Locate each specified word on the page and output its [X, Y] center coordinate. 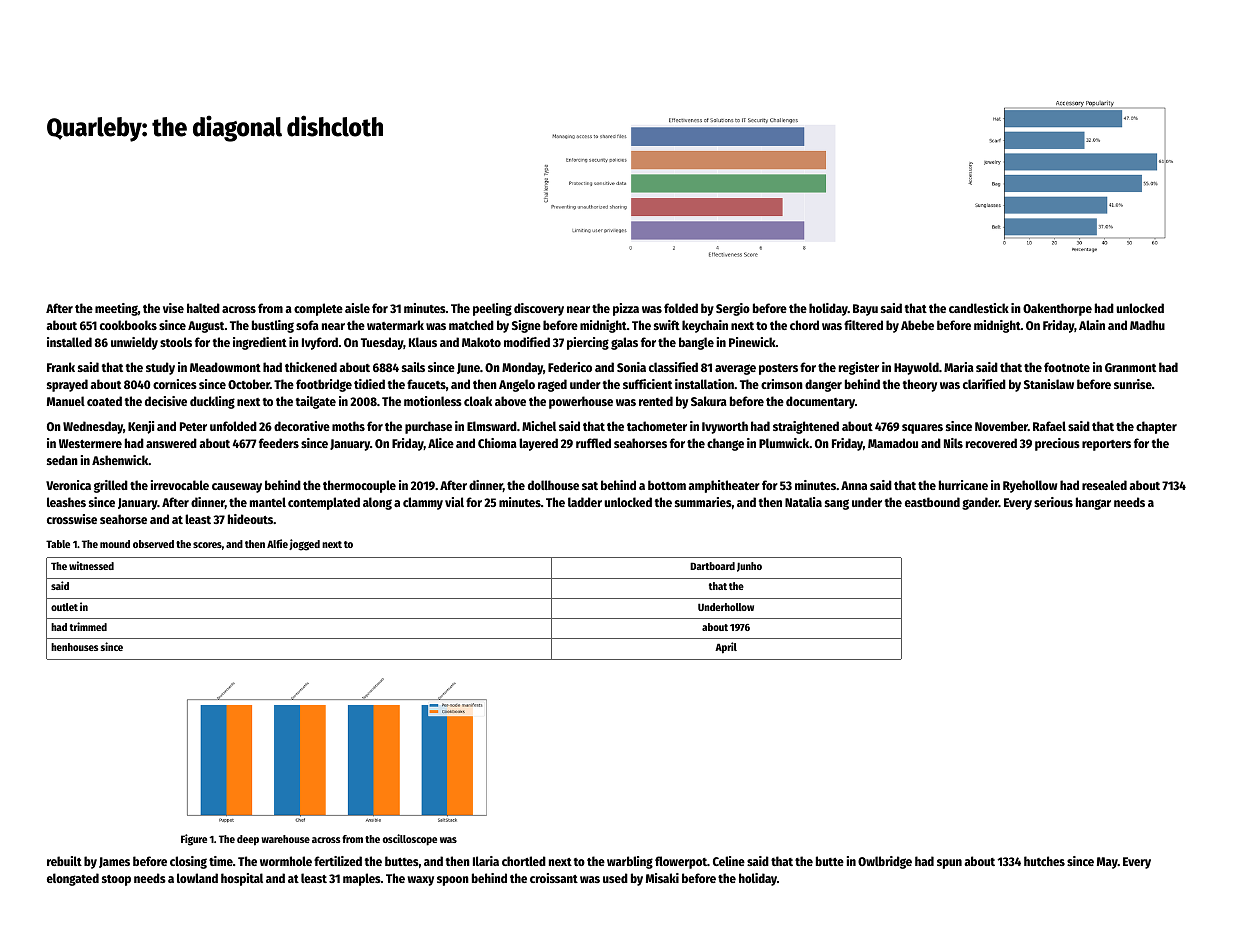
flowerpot [681, 862]
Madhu [1147, 325]
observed [153, 544]
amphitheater [724, 486]
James [114, 862]
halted [203, 308]
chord [804, 325]
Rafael [1049, 426]
